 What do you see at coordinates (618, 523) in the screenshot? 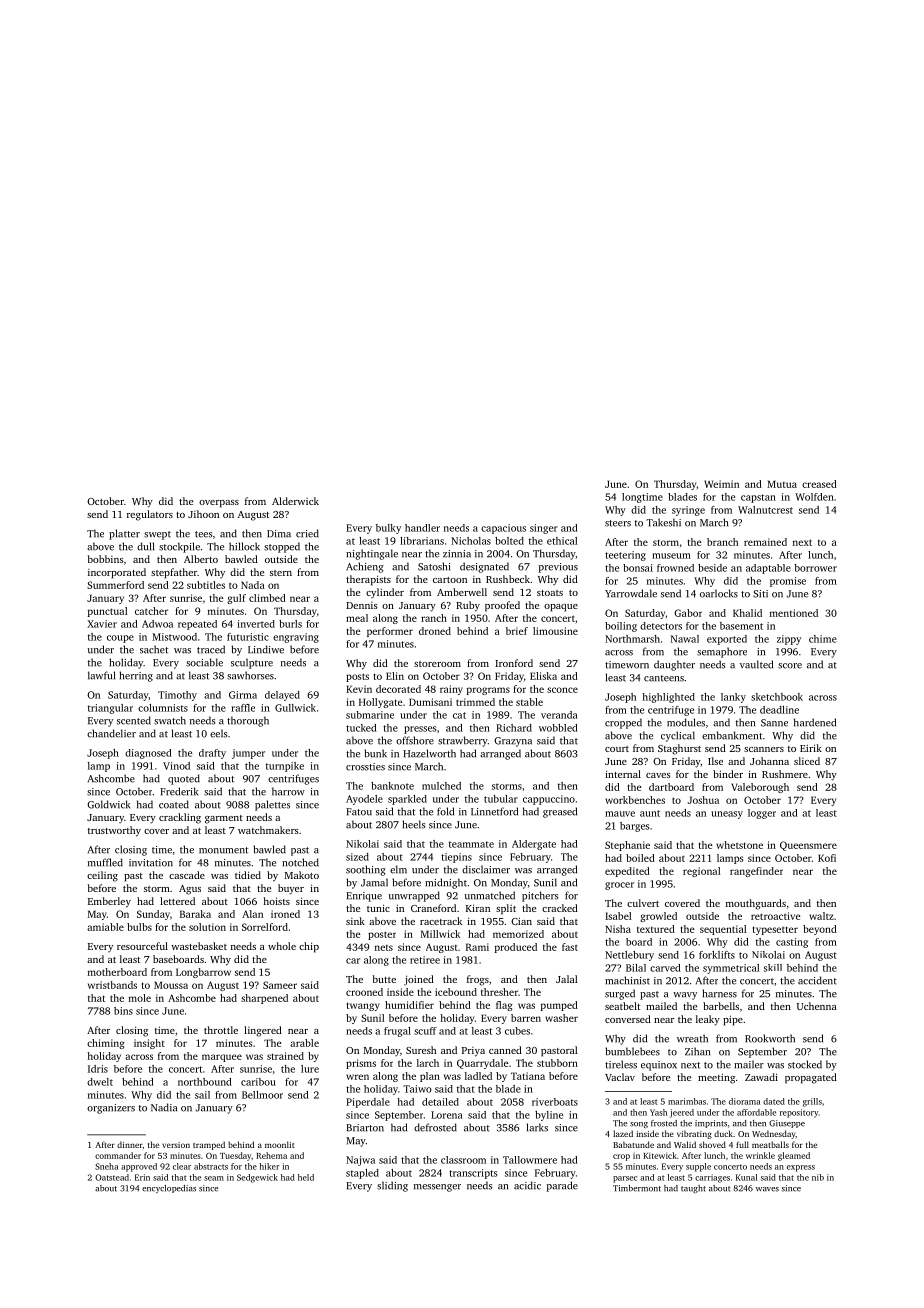
I see `steers` at bounding box center [618, 523].
